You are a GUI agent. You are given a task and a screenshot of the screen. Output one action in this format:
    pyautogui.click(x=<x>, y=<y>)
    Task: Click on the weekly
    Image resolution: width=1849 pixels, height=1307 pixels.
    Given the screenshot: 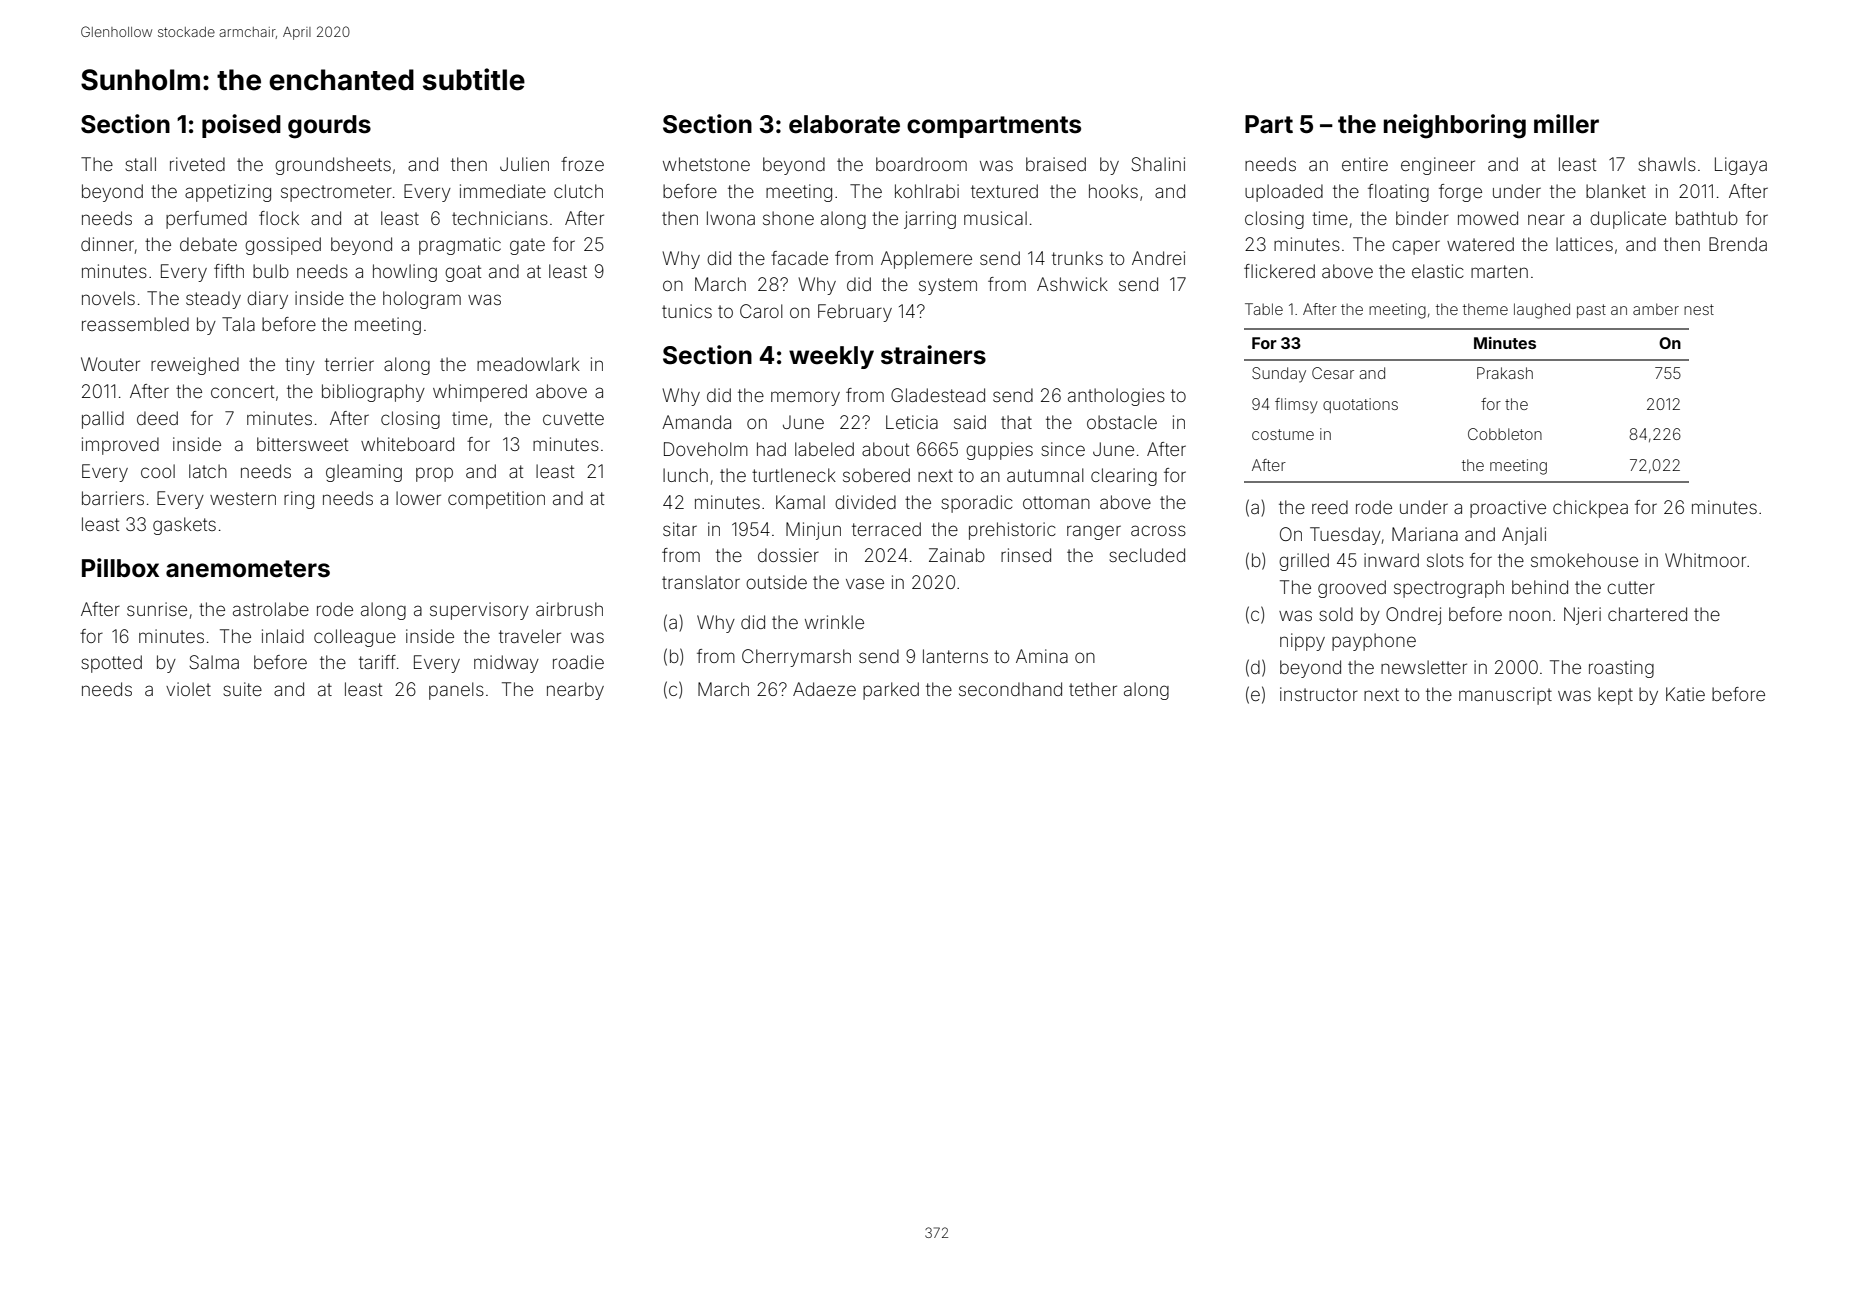 What is the action you would take?
    pyautogui.click(x=831, y=357)
